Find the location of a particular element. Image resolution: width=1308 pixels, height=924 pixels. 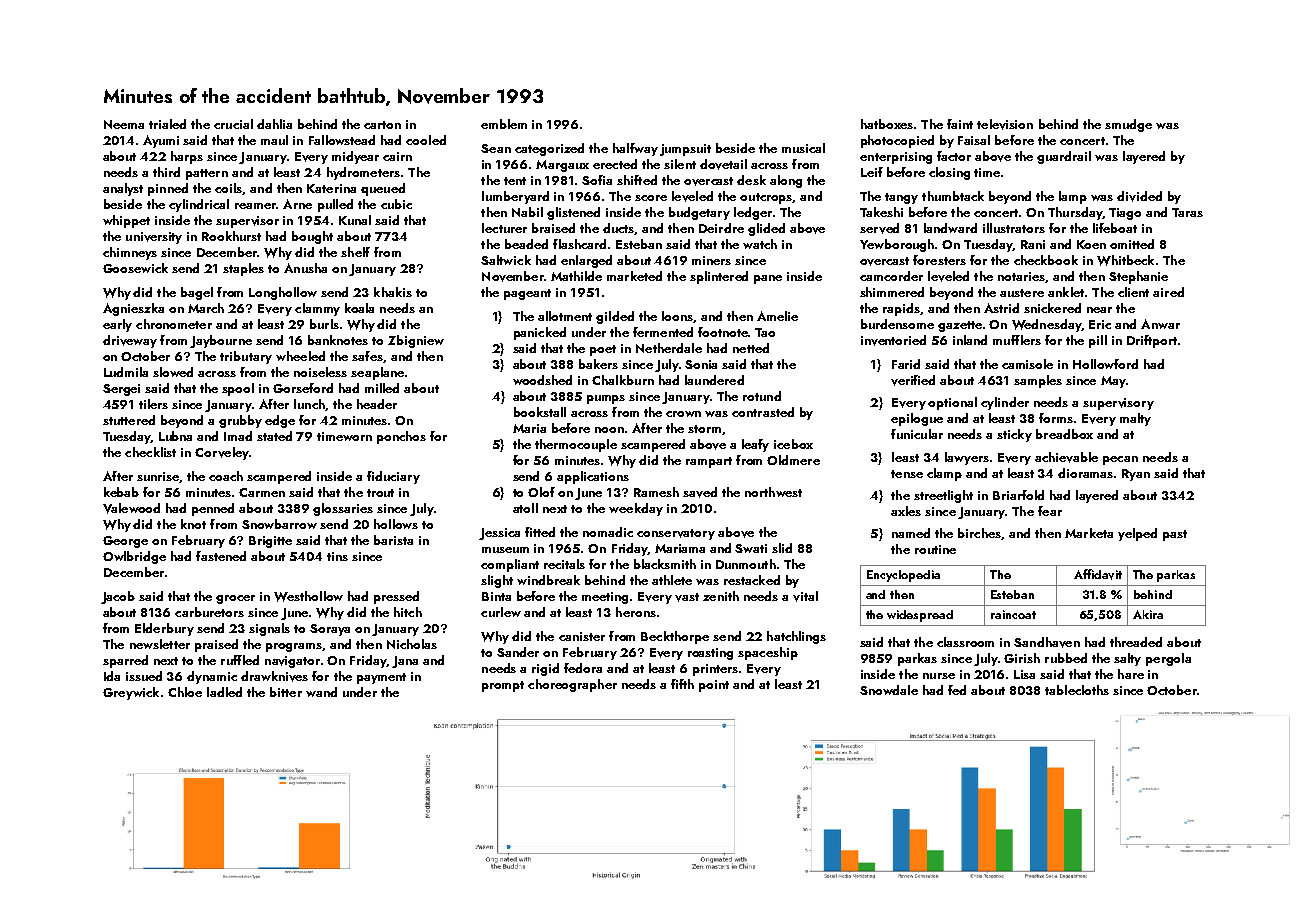

along is located at coordinates (786, 181).
